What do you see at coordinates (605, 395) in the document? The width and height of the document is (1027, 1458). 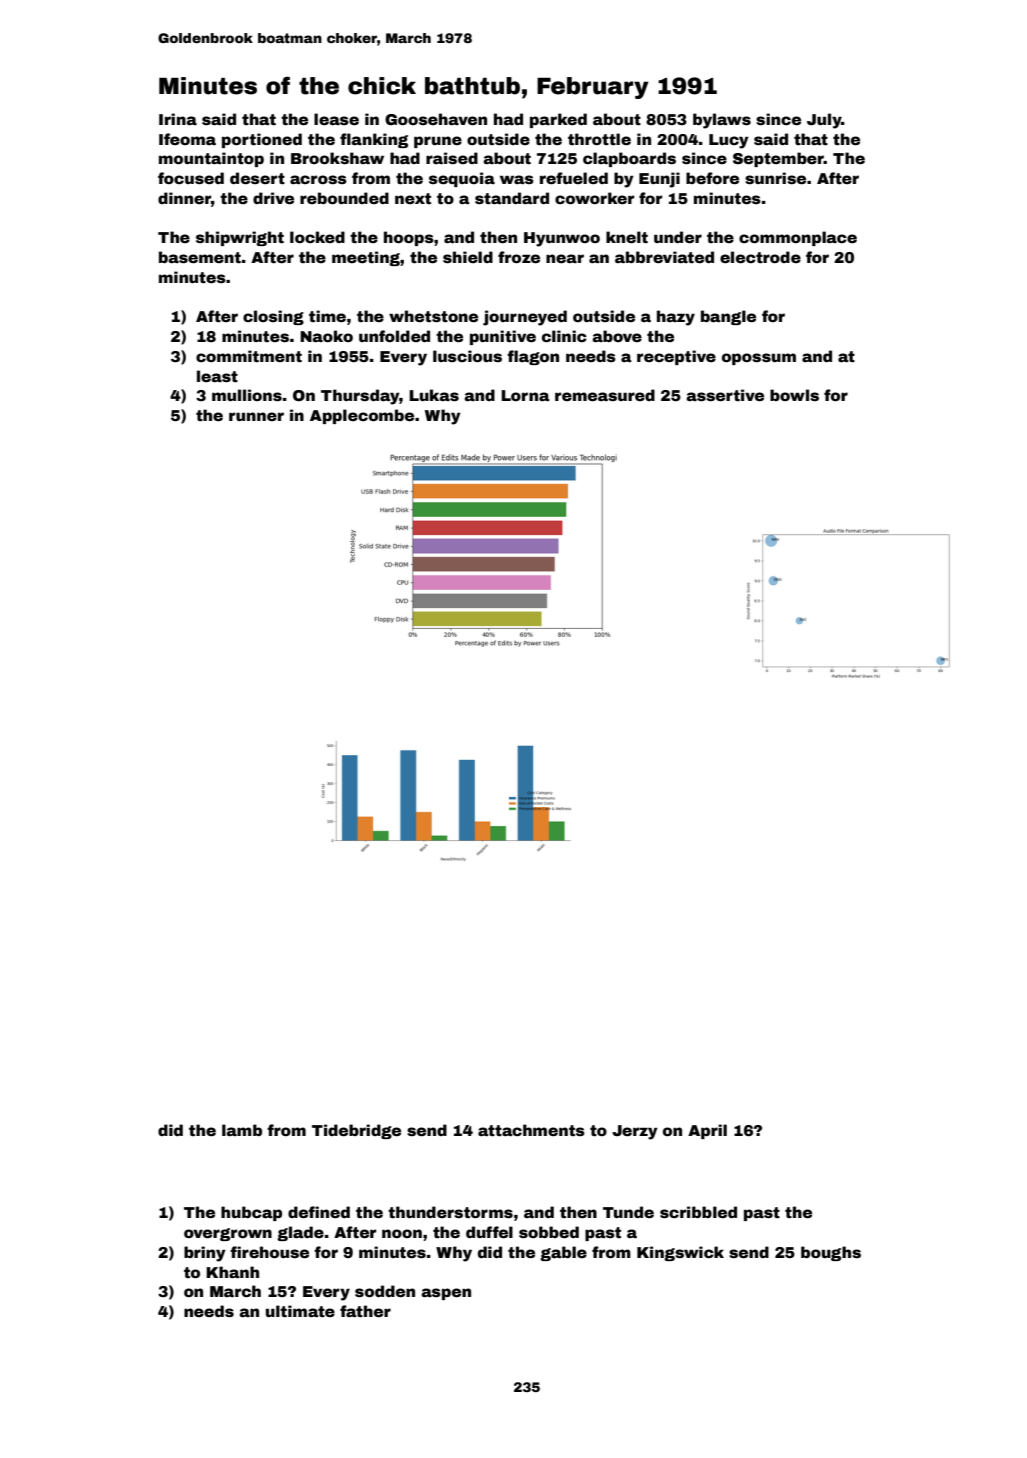 I see `remeasured` at bounding box center [605, 395].
